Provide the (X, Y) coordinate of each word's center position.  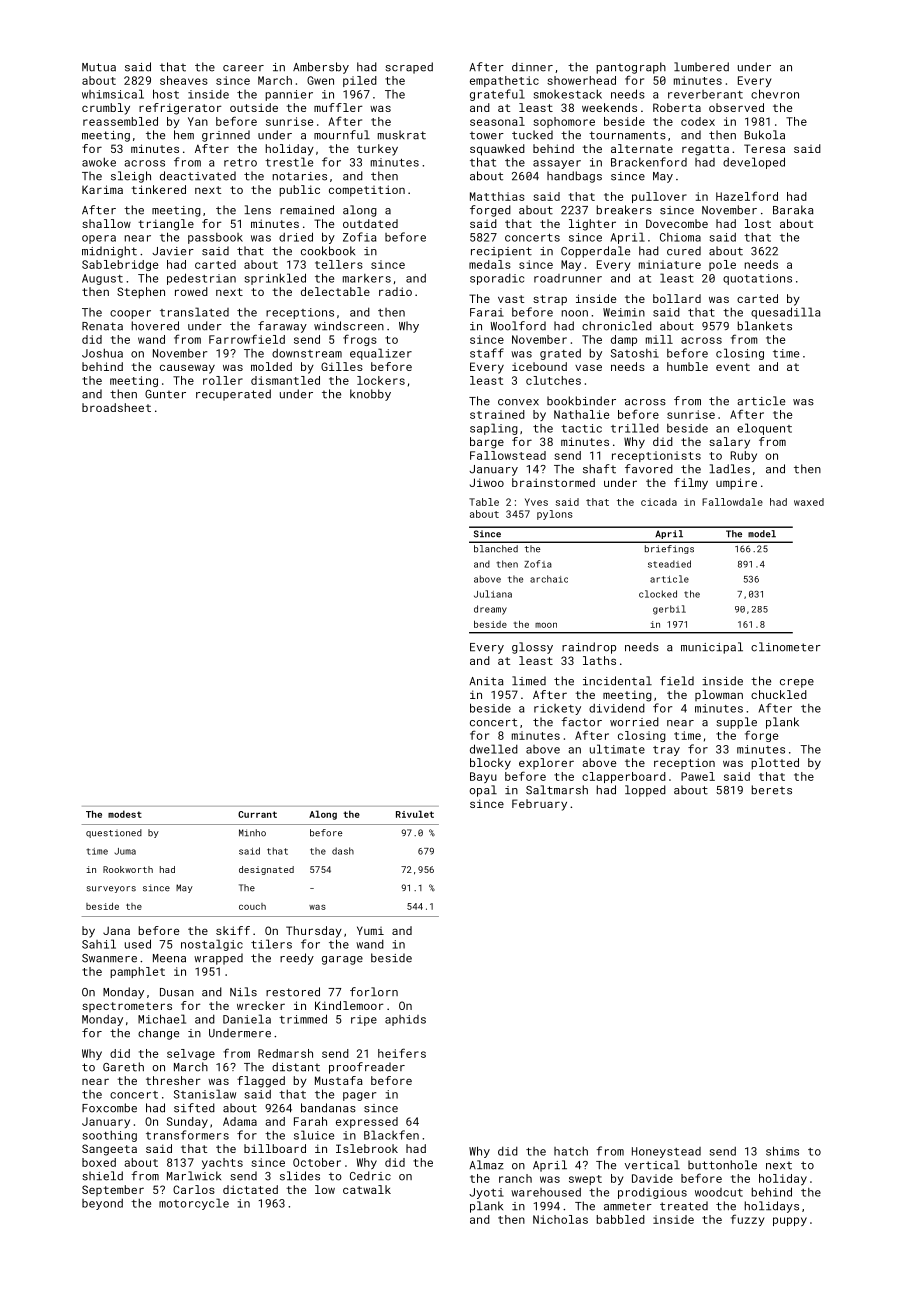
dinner (532, 67)
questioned (114, 833)
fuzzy (747, 1220)
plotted (775, 764)
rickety (557, 709)
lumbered (701, 67)
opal (483, 791)
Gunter (165, 394)
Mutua (99, 67)
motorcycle (194, 1204)
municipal (712, 648)
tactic (581, 428)
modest (125, 814)
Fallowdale (732, 502)
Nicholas (560, 1219)
